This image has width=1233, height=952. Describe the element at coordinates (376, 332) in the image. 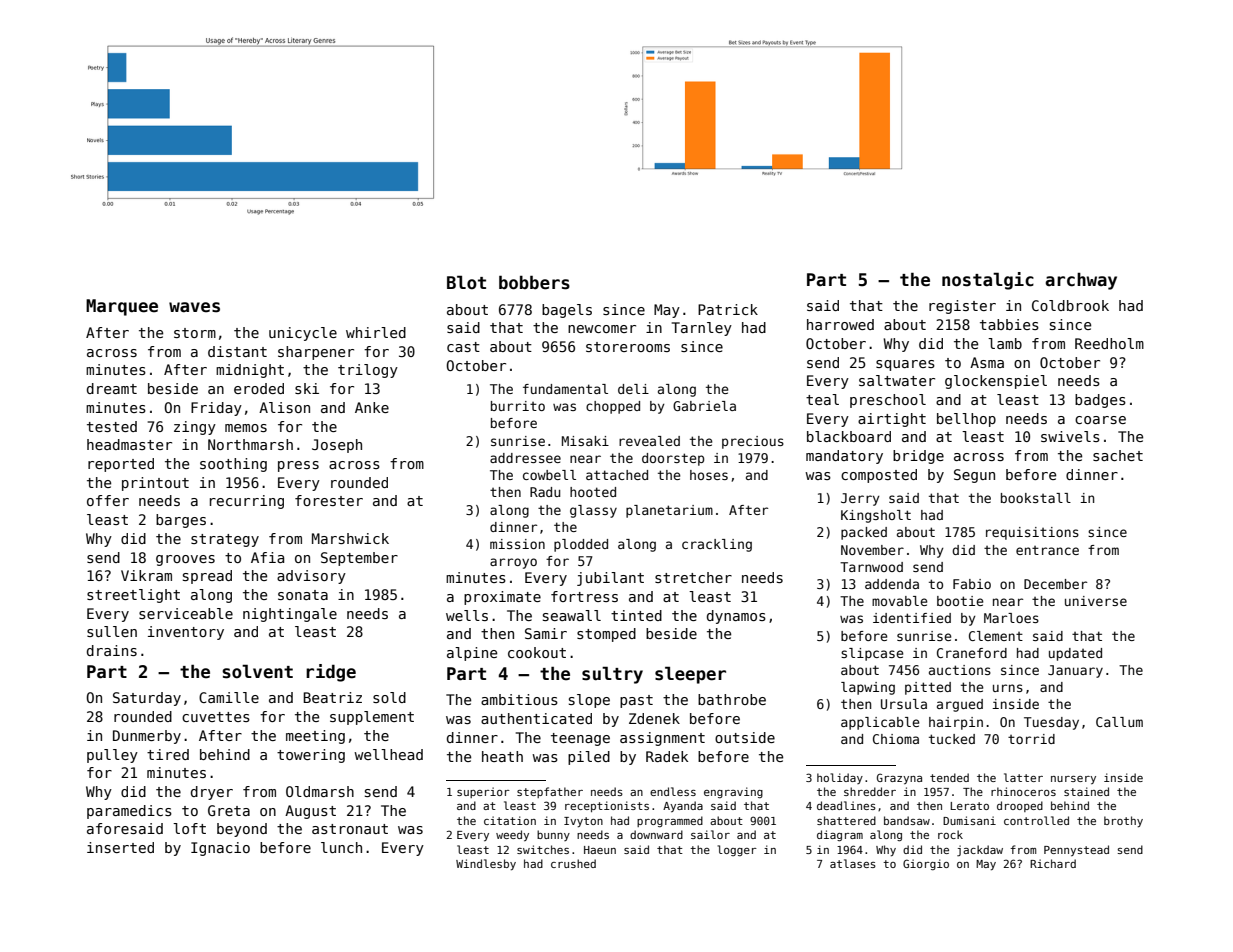

I see `whirled` at that location.
